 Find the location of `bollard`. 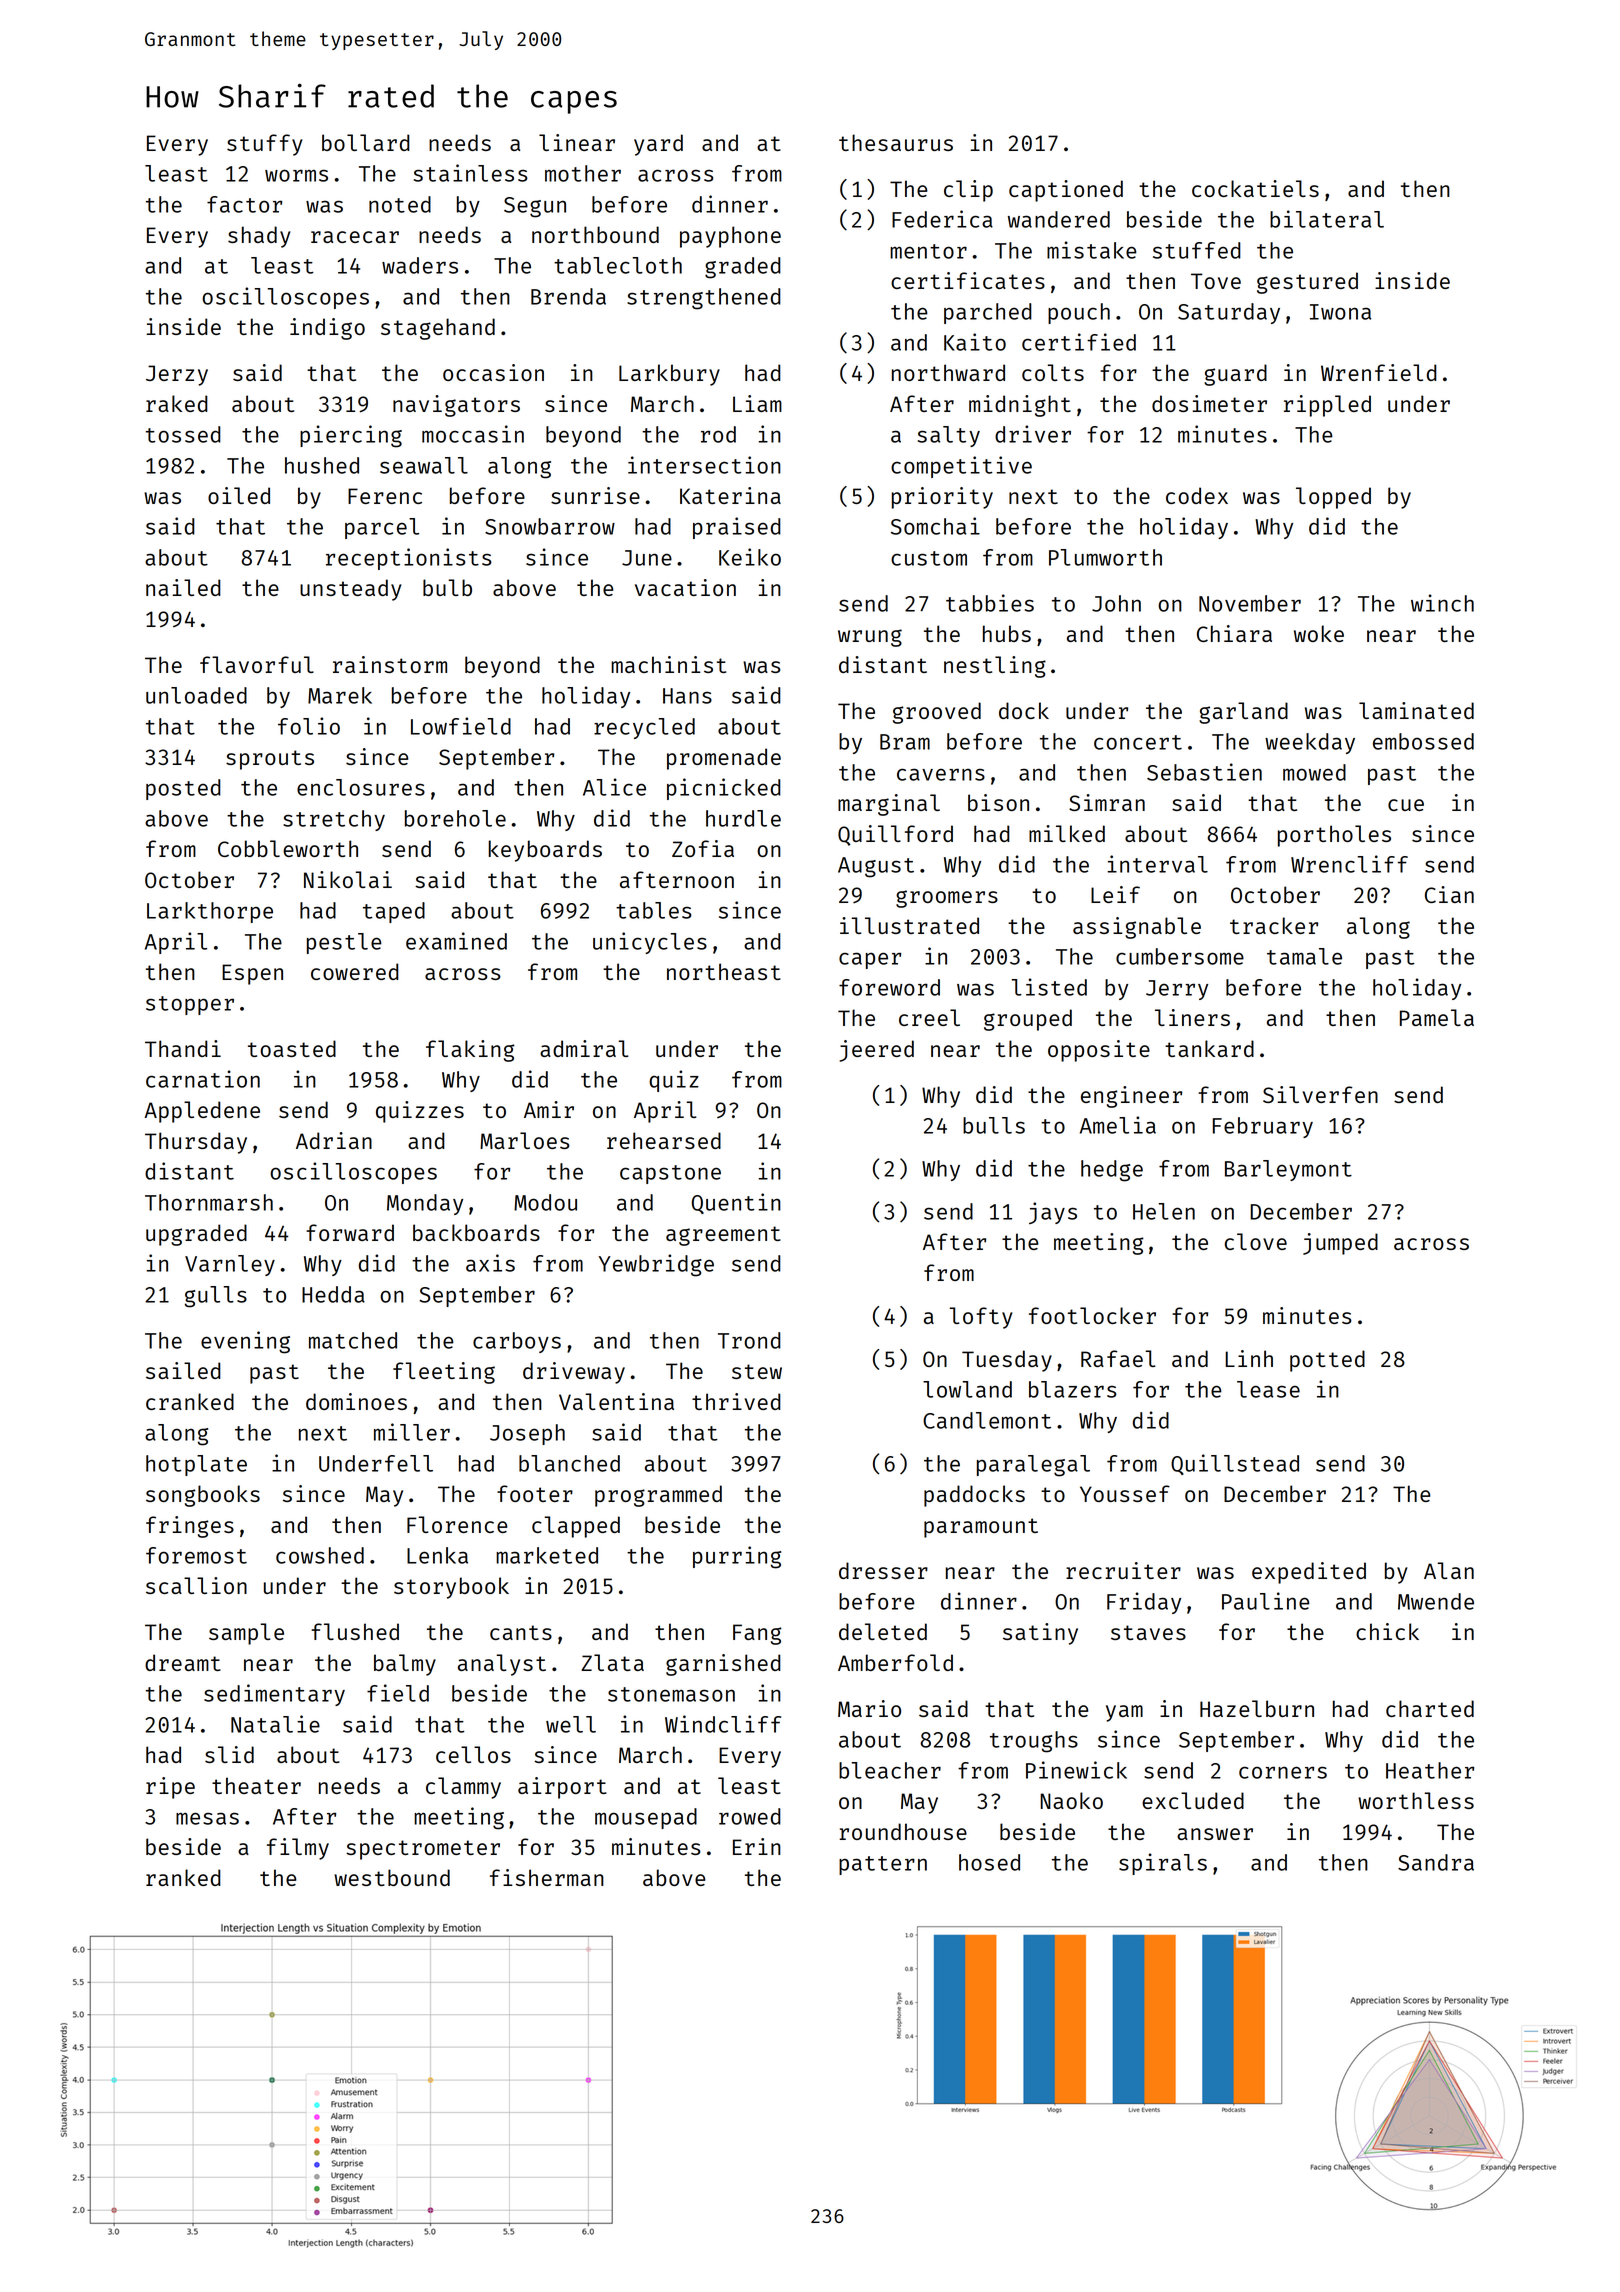

bollard is located at coordinates (366, 142).
